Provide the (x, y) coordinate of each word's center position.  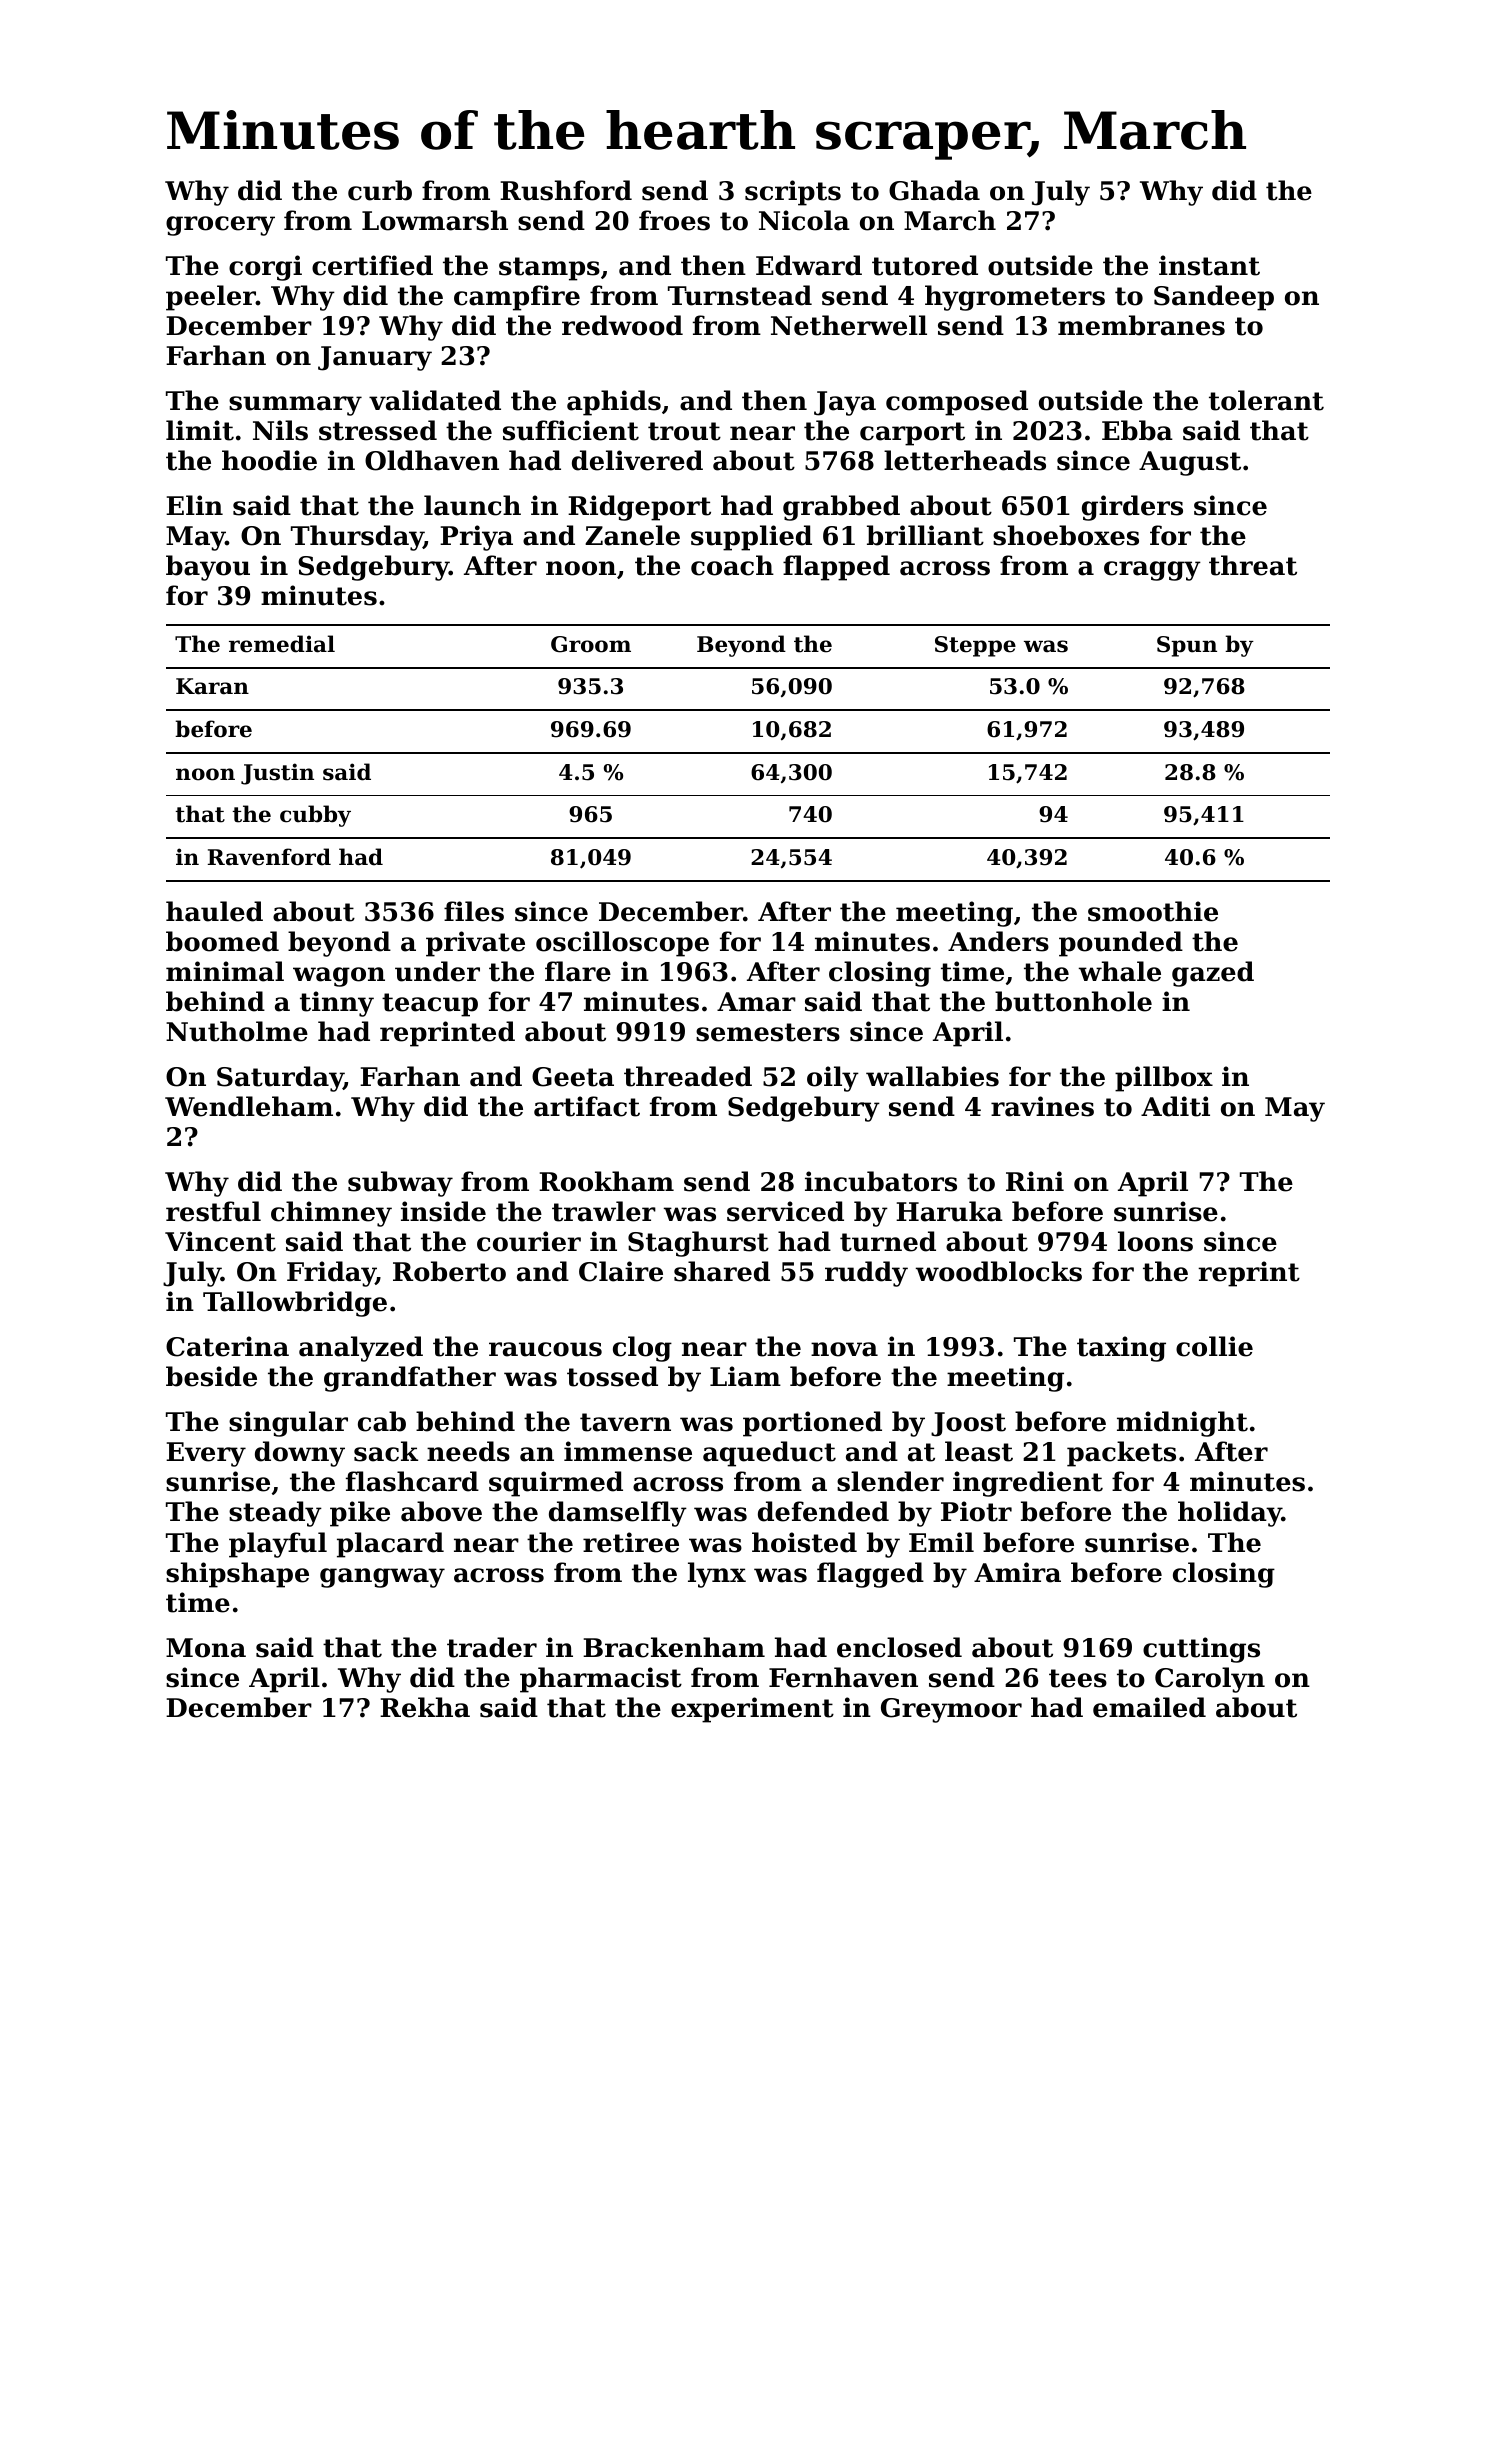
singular (288, 1424)
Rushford (566, 190)
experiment (752, 1710)
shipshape (237, 1575)
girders (1132, 508)
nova (844, 1349)
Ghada (934, 190)
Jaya (845, 403)
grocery (220, 226)
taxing (1121, 1349)
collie (1214, 1346)
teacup (430, 1005)
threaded (688, 1076)
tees (1078, 1678)
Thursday (357, 538)
